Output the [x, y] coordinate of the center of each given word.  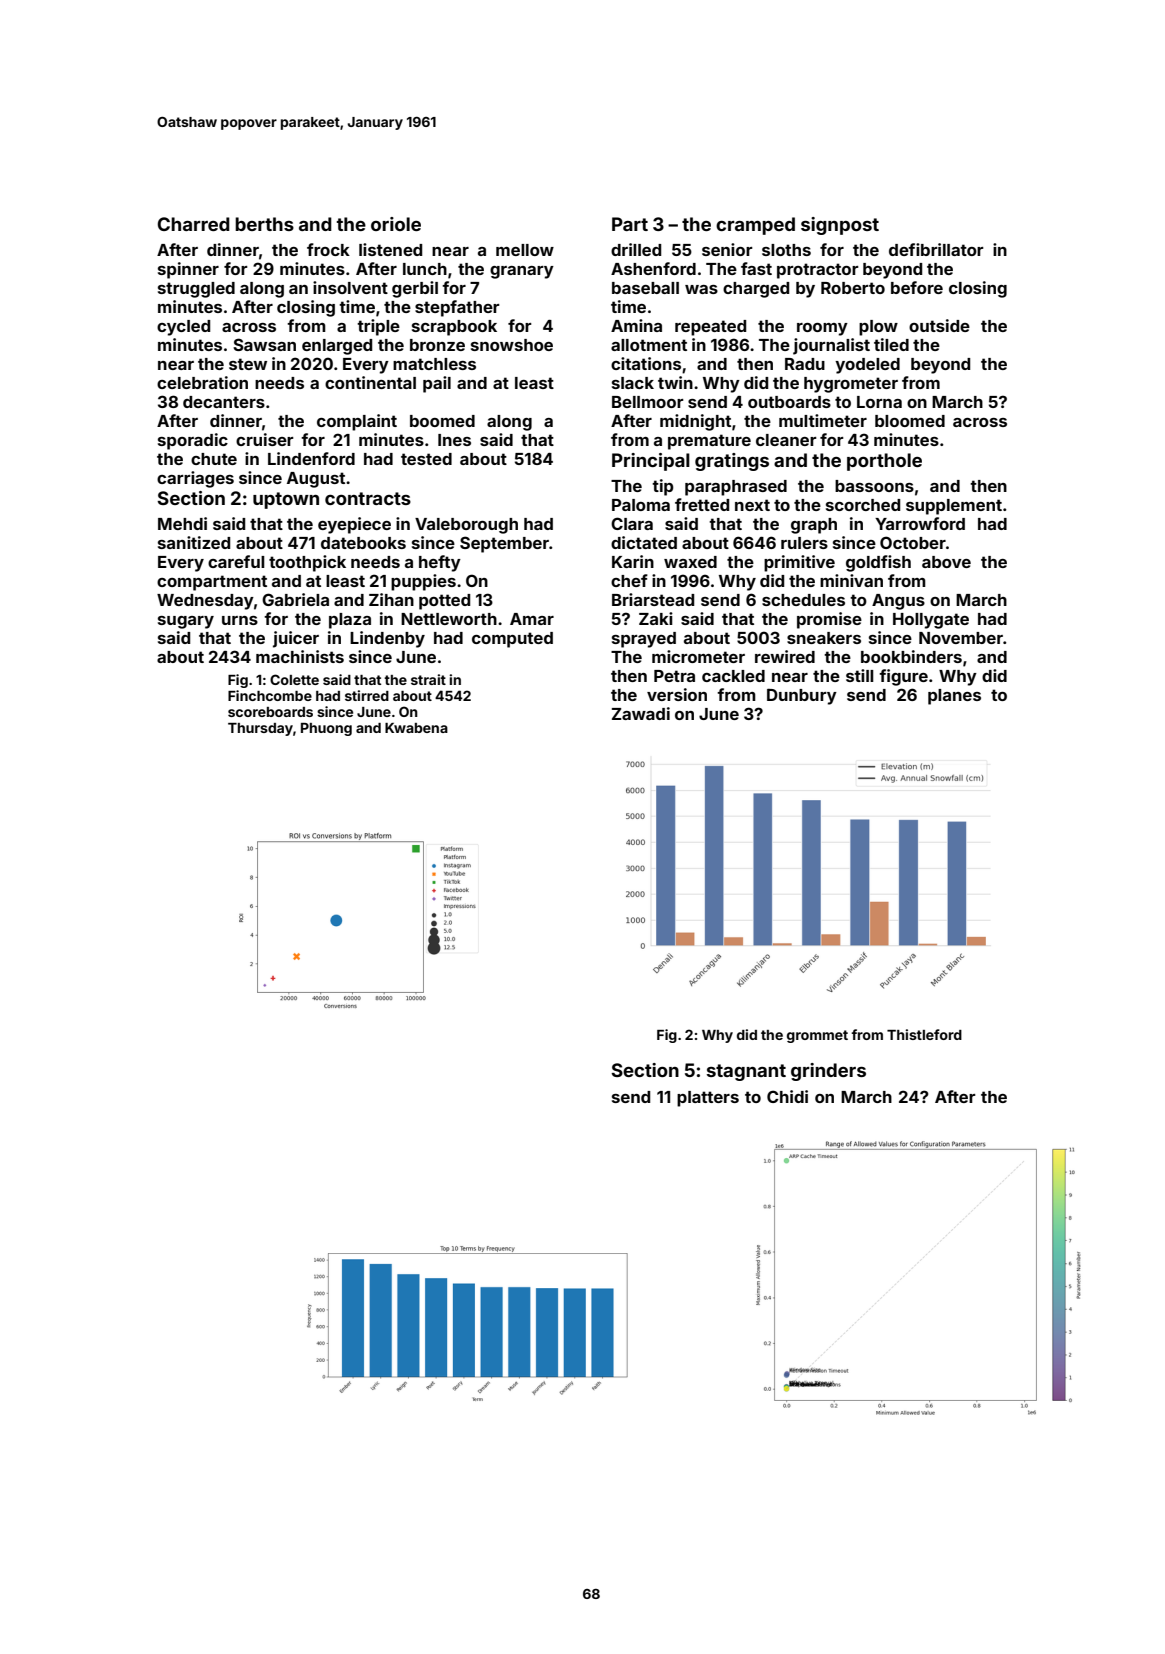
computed [512, 640]
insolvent [350, 287]
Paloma [641, 505]
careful [236, 561]
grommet [817, 1036]
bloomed [910, 421]
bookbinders [911, 656]
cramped [755, 226]
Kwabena [416, 728]
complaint [357, 422]
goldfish [878, 563]
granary [522, 272]
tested [426, 459]
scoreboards [270, 712]
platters [708, 1099]
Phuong [326, 729]
